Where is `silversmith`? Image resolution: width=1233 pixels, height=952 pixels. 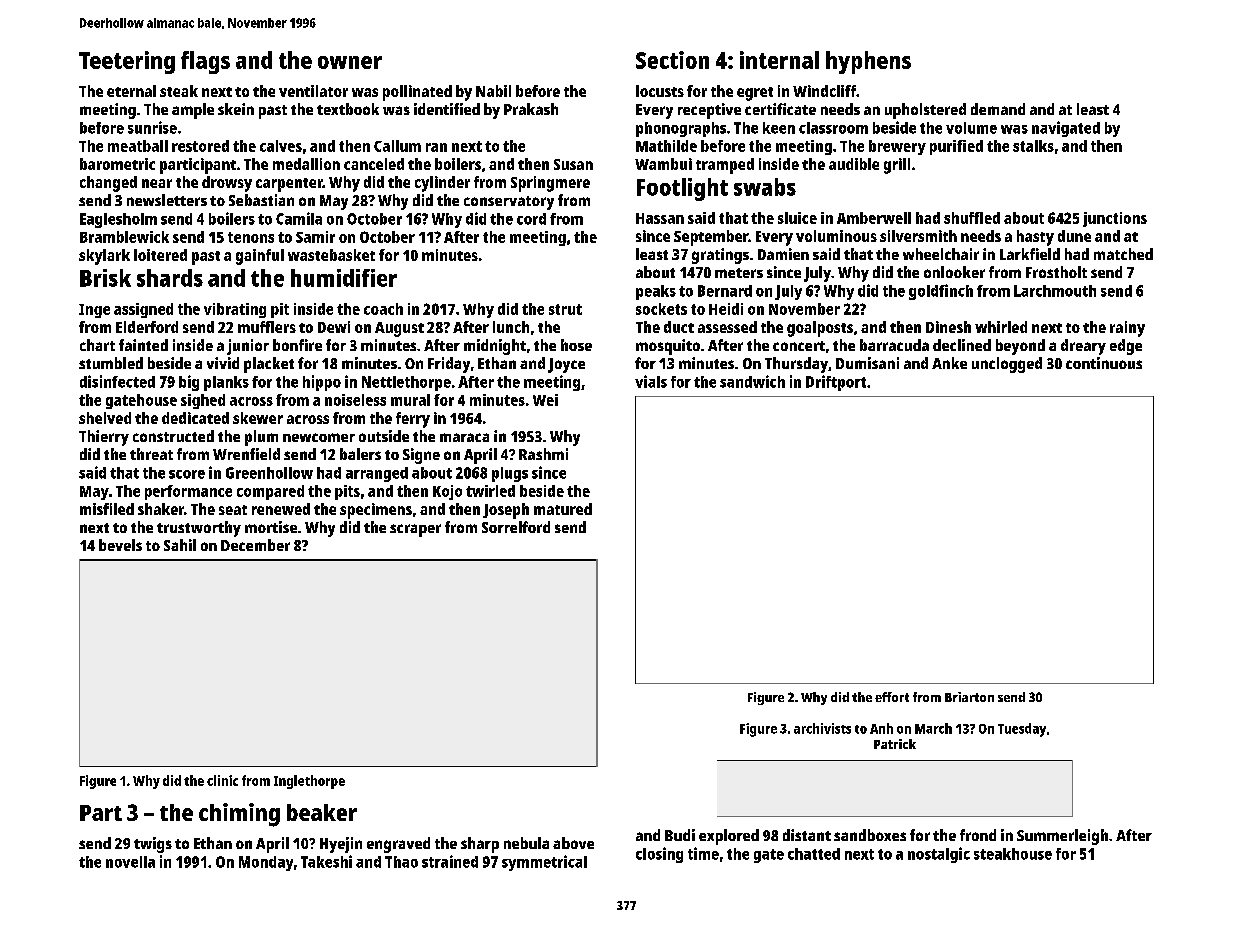 silversmith is located at coordinates (918, 236).
